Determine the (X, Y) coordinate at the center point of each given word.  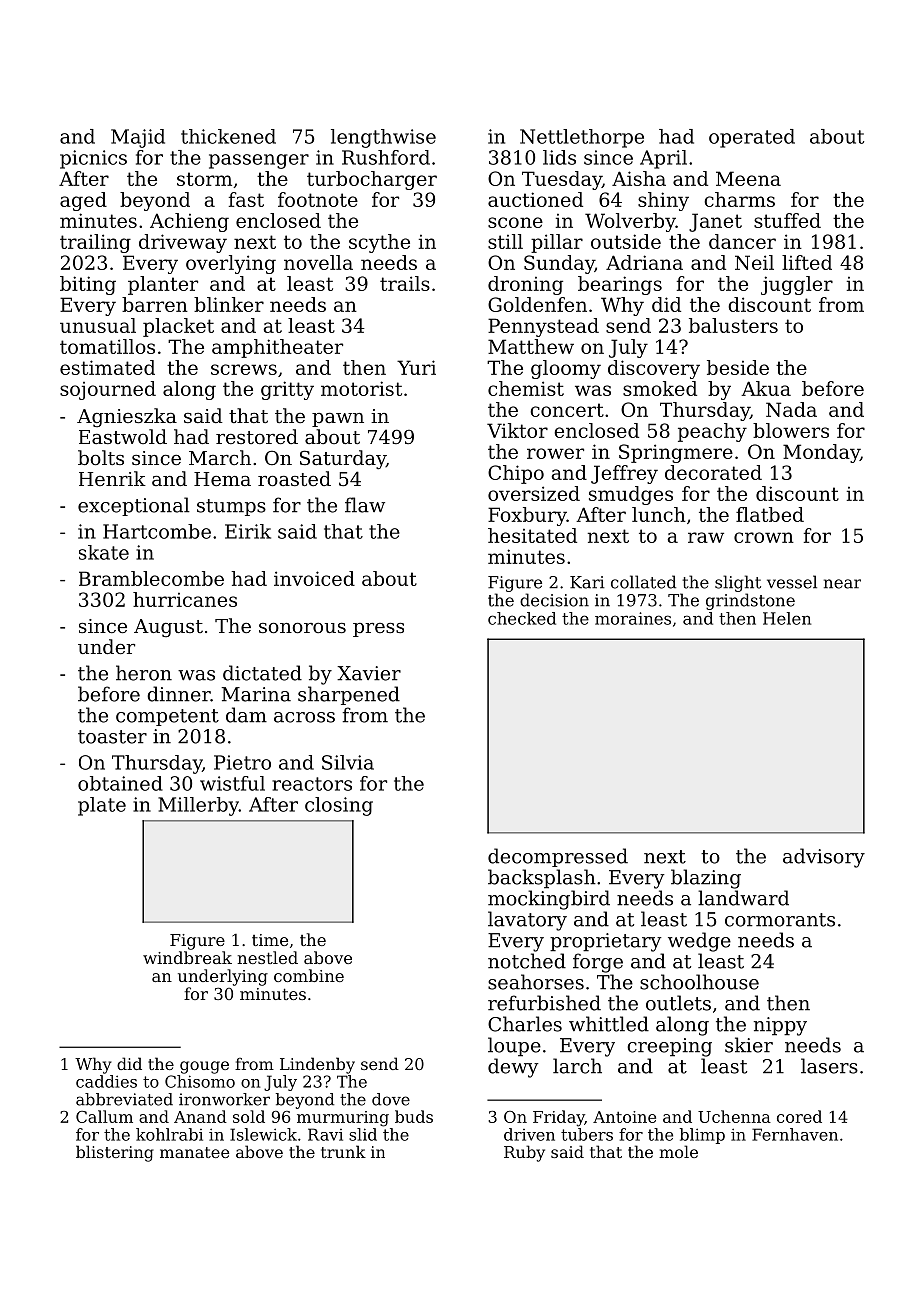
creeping (669, 1047)
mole (678, 1151)
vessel (792, 582)
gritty (287, 390)
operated (752, 138)
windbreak (187, 957)
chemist (526, 388)
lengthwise (383, 138)
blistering (115, 1153)
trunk (343, 1151)
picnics (93, 159)
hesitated (532, 535)
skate (104, 552)
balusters (733, 325)
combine (309, 975)
